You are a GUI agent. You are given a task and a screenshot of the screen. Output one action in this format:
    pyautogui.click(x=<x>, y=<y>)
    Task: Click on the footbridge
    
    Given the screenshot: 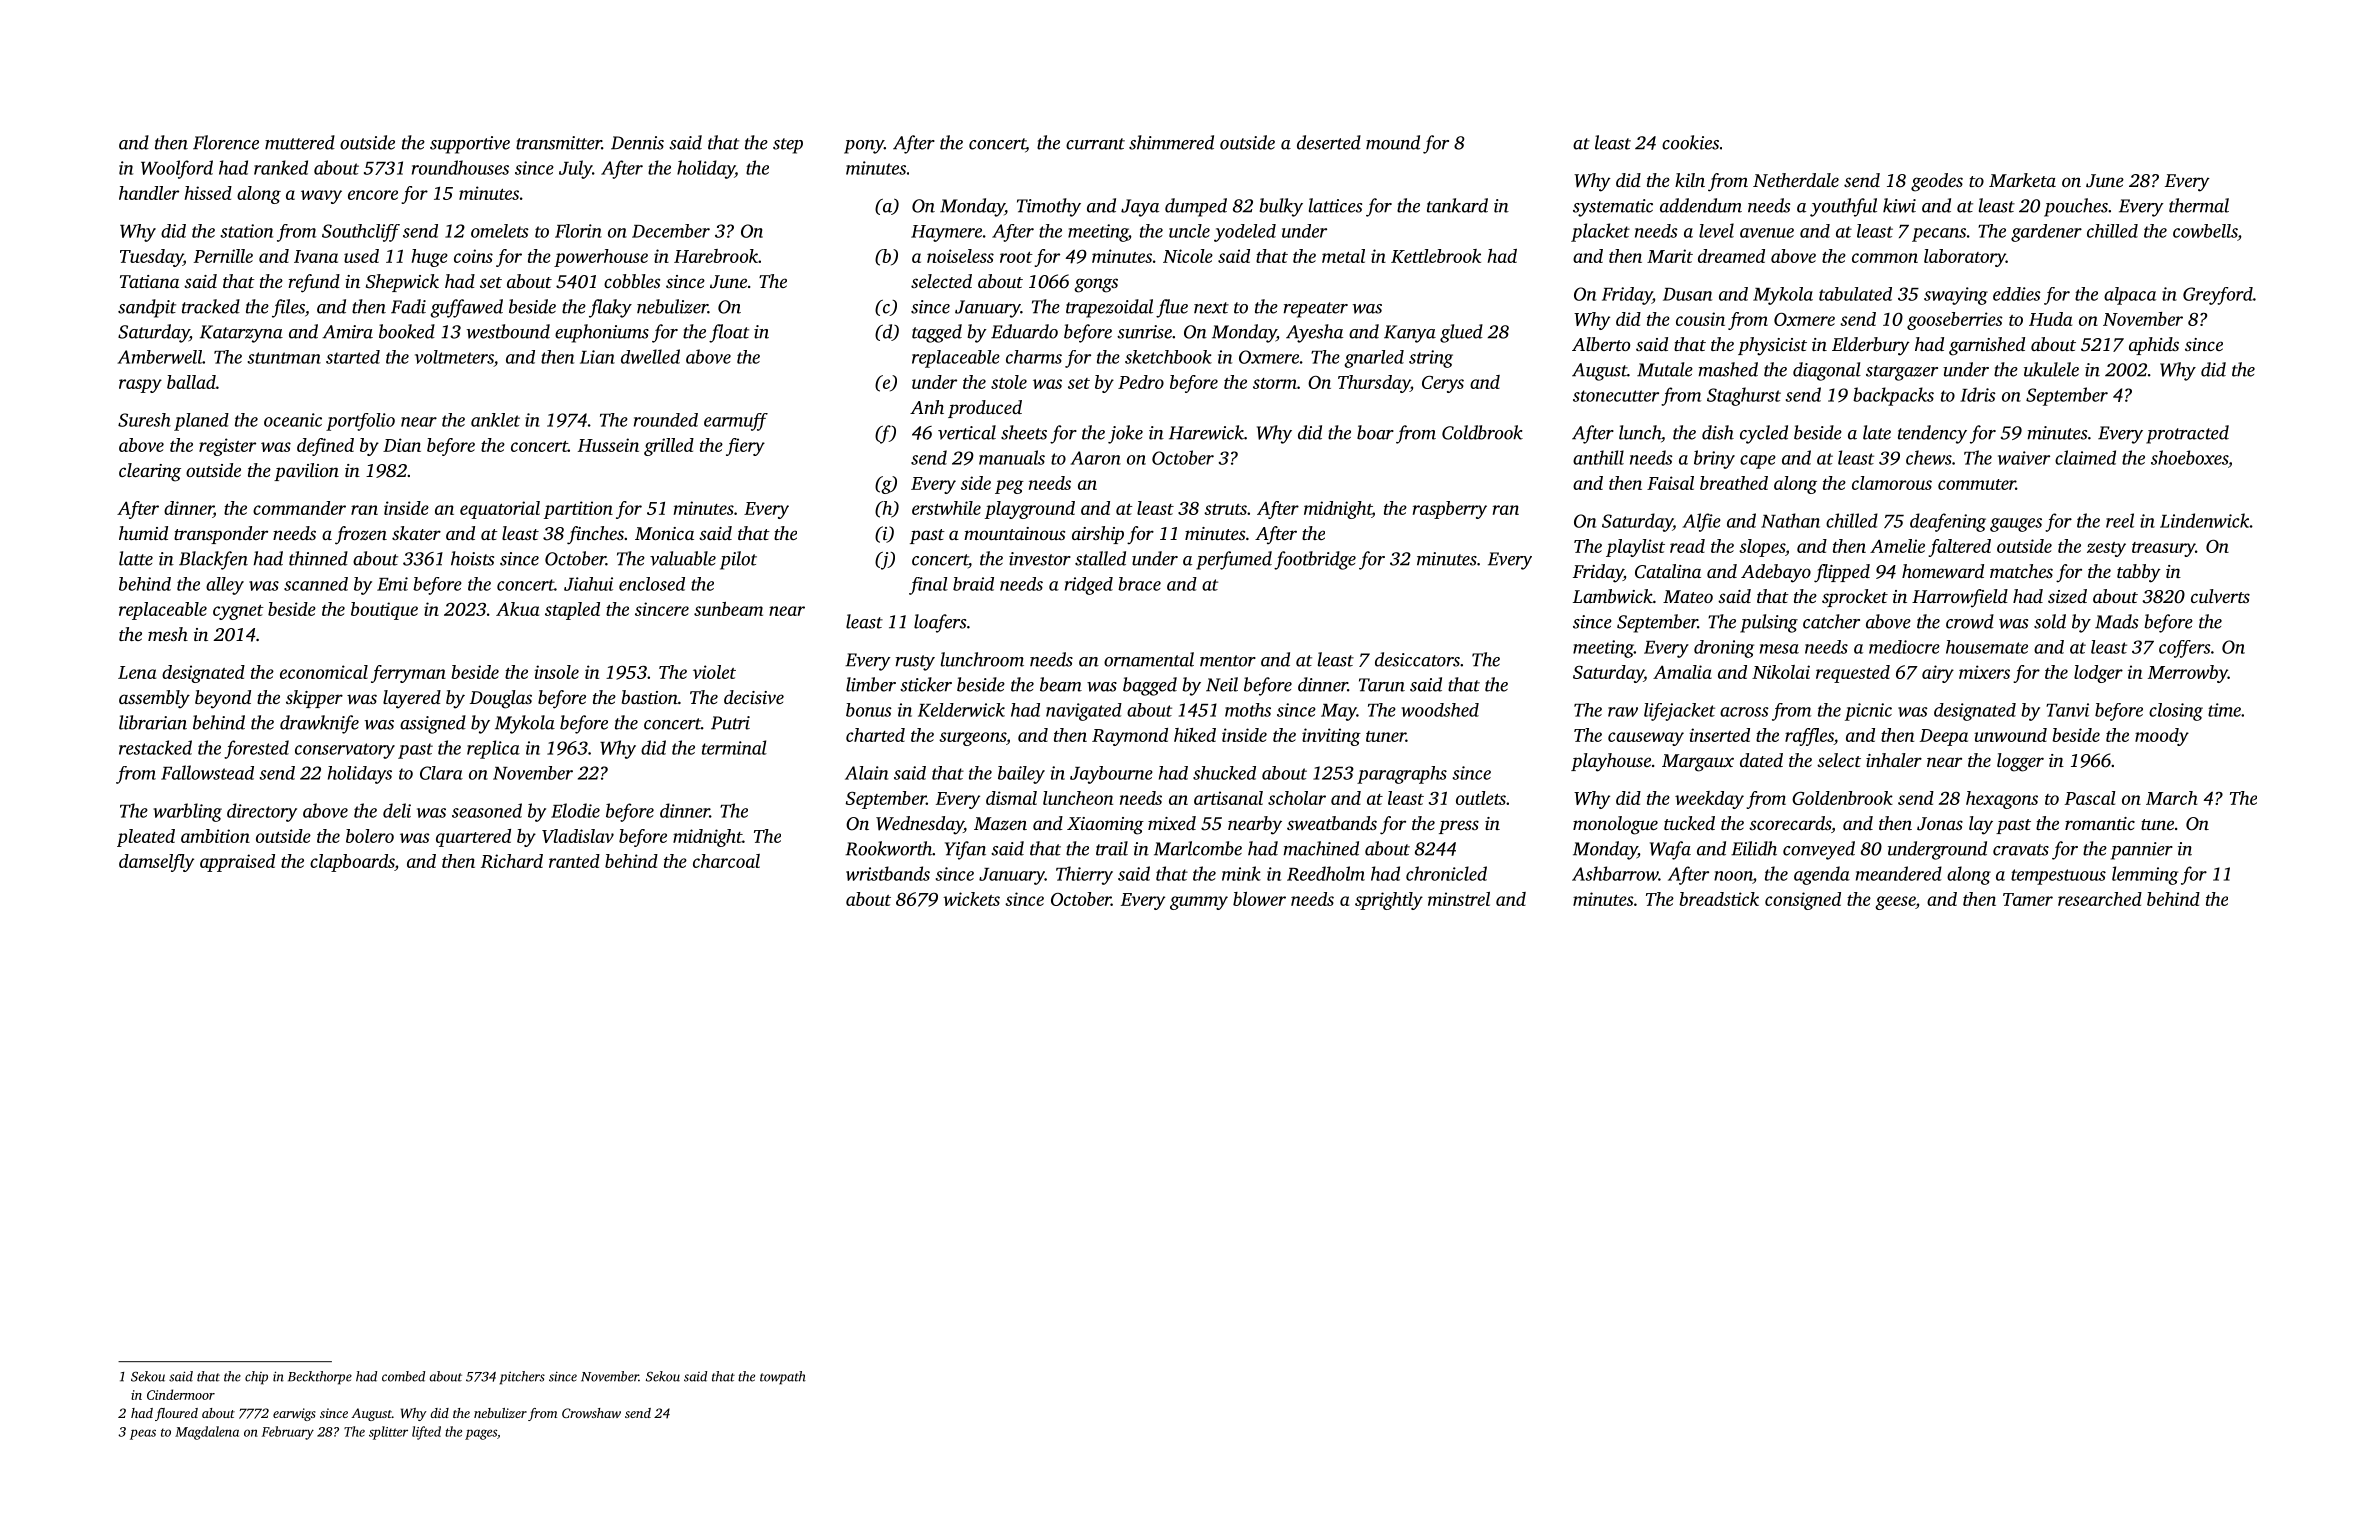 What is the action you would take?
    pyautogui.click(x=1315, y=560)
